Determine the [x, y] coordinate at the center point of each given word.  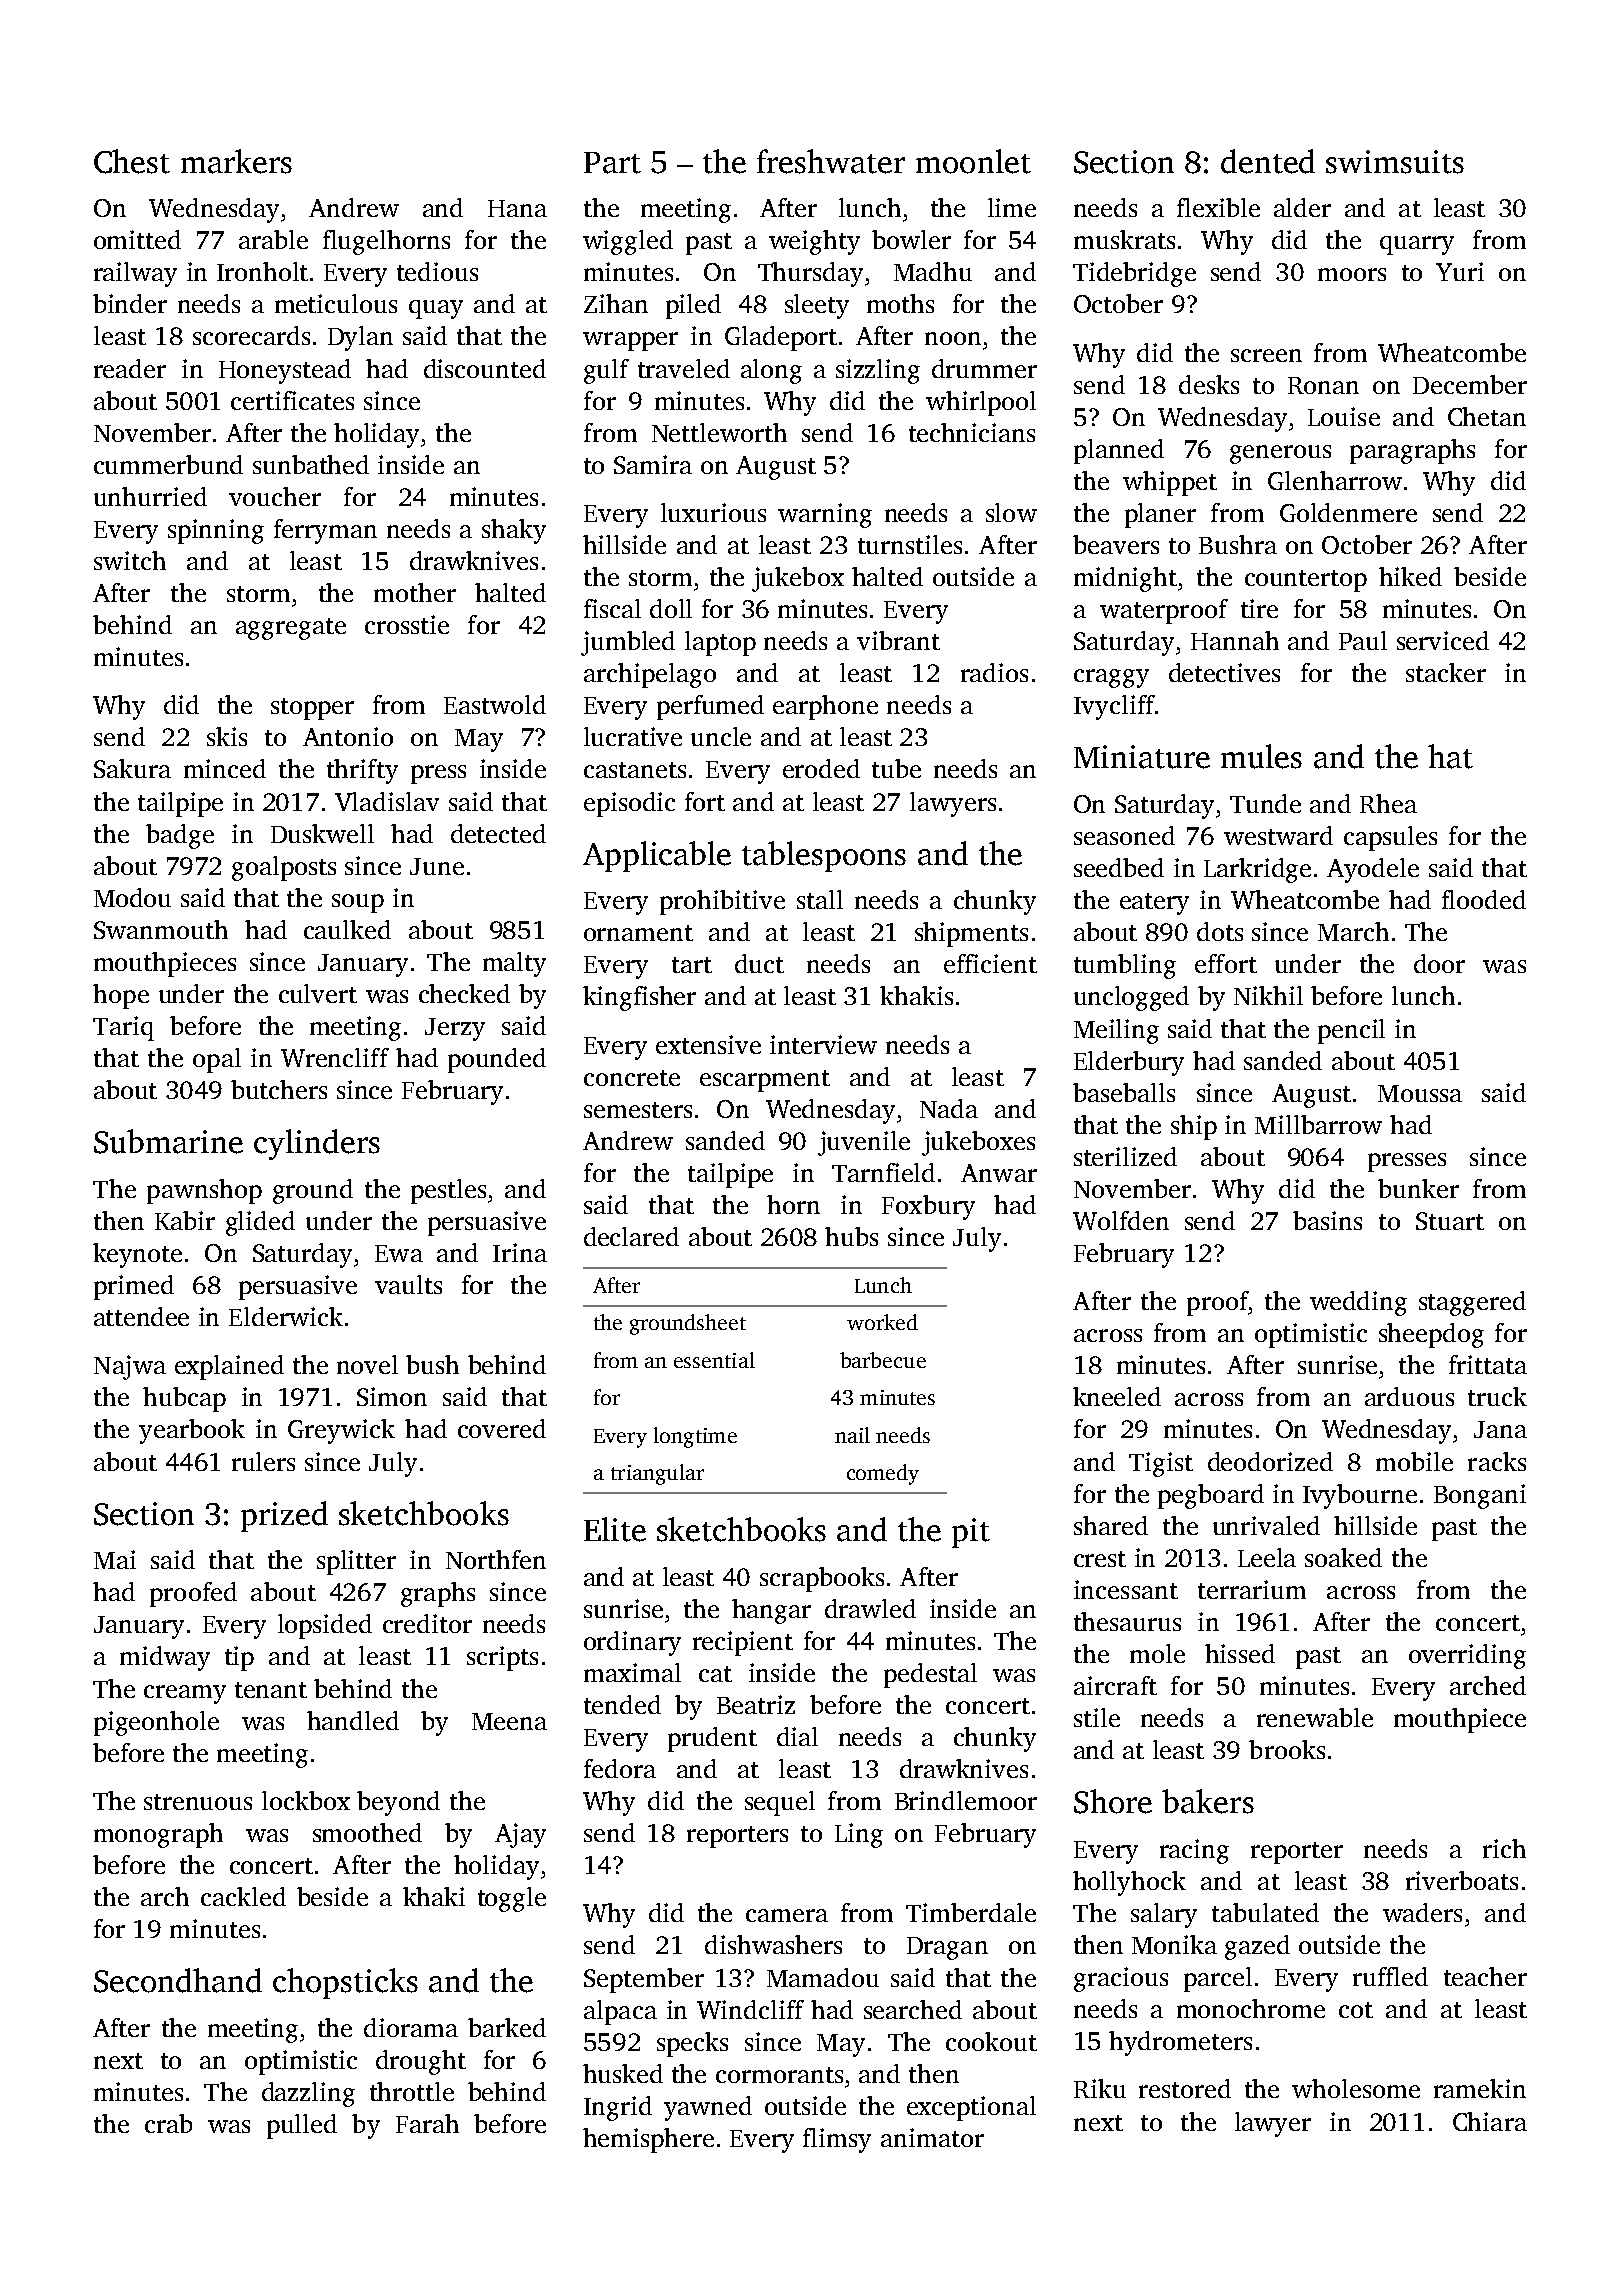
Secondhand [178, 1980]
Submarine [168, 1141]
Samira [653, 464]
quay [436, 309]
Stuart [1450, 1221]
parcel [1218, 1979]
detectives [1224, 672]
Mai [115, 1559]
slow [1011, 512]
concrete [632, 1078]
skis [227, 736]
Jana [1500, 1429]
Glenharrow [1335, 480]
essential [714, 1360]
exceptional [971, 2108]
